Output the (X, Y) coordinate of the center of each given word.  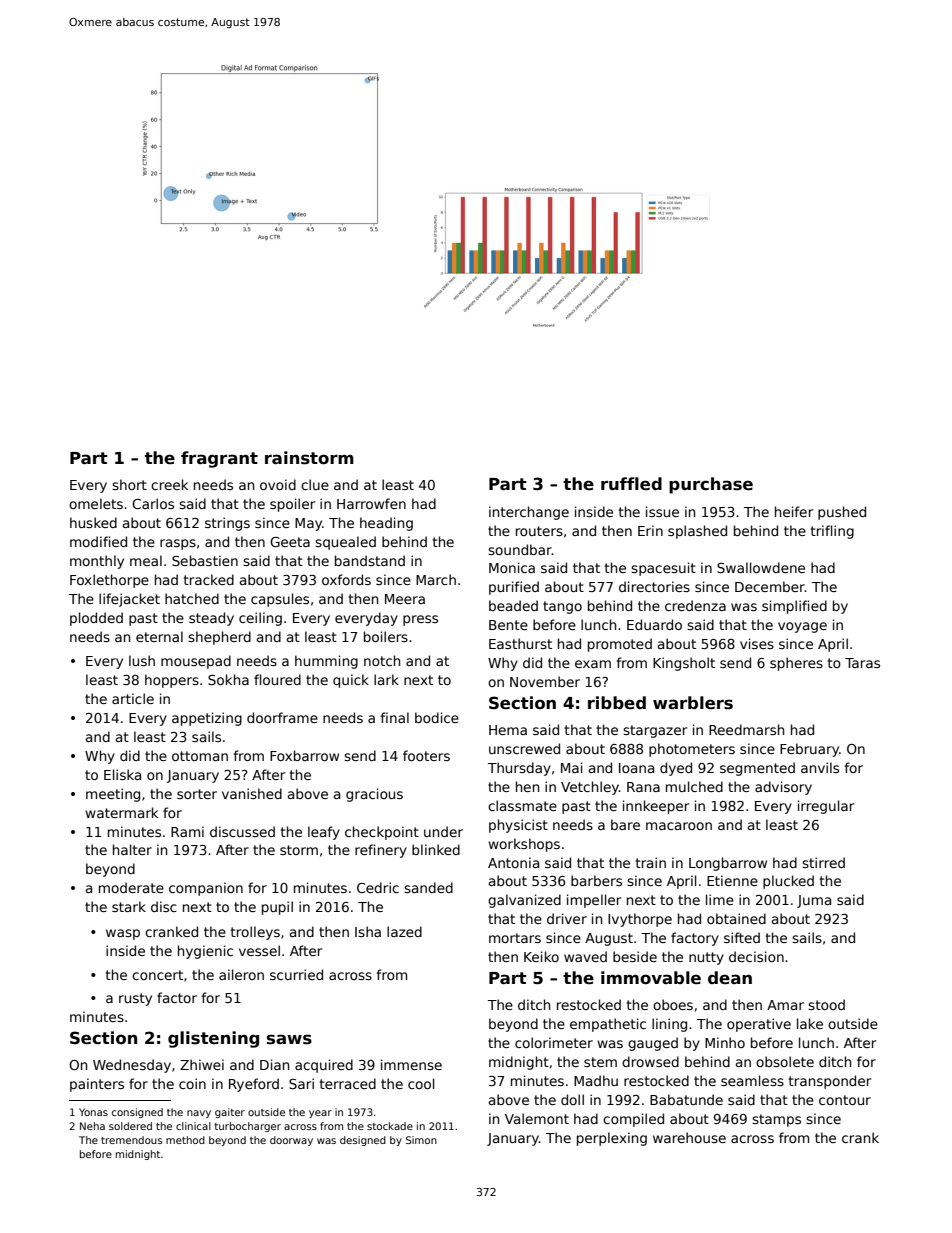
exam (593, 664)
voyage (802, 627)
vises (757, 643)
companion (206, 889)
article (133, 698)
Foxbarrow (304, 755)
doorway (291, 1141)
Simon (421, 1140)
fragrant (219, 459)
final (395, 717)
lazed (404, 931)
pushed (842, 513)
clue (315, 484)
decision (756, 956)
